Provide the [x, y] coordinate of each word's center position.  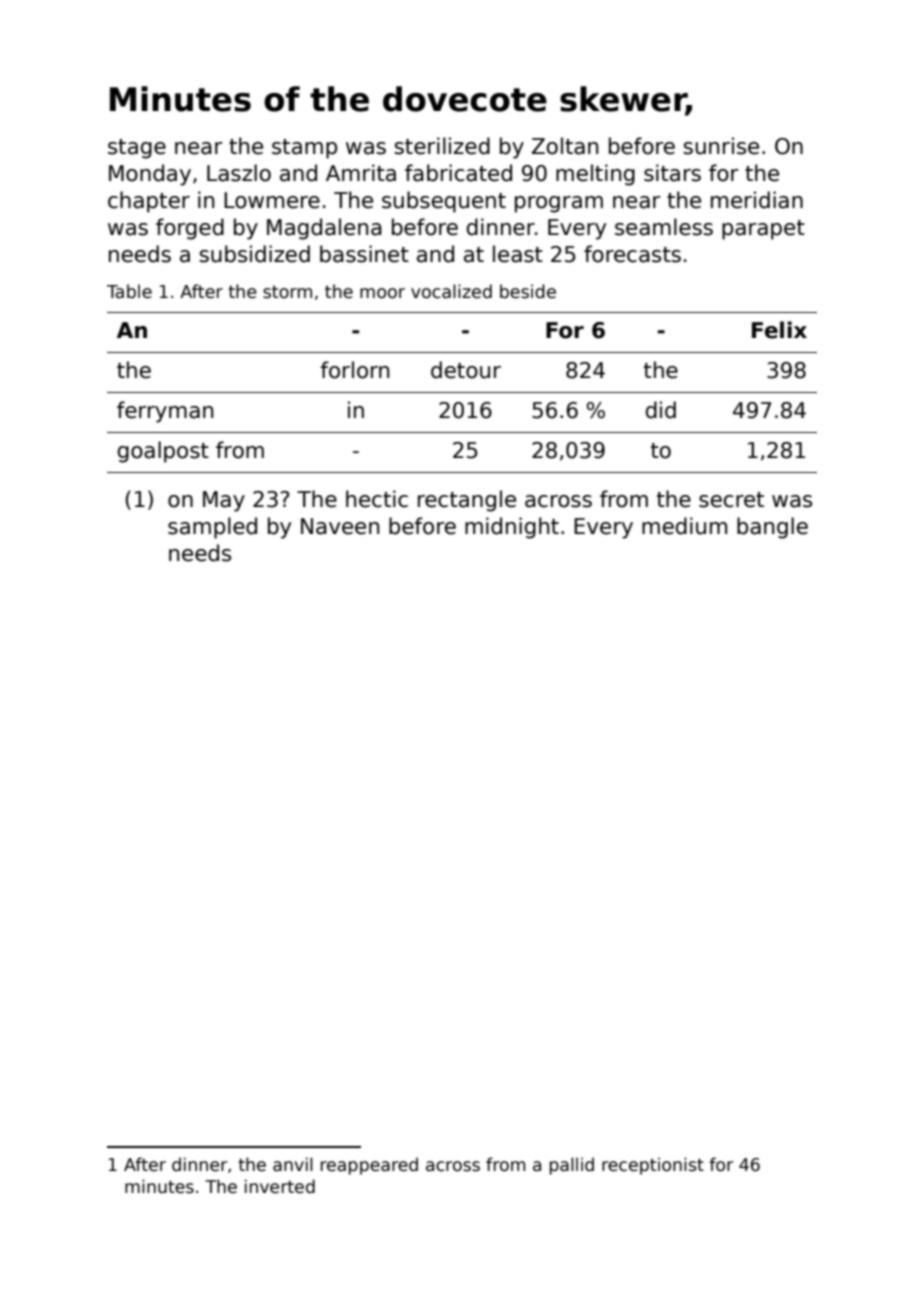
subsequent [444, 202]
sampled [212, 528]
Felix [779, 330]
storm [287, 292]
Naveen [340, 526]
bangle [772, 528]
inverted [280, 1186]
